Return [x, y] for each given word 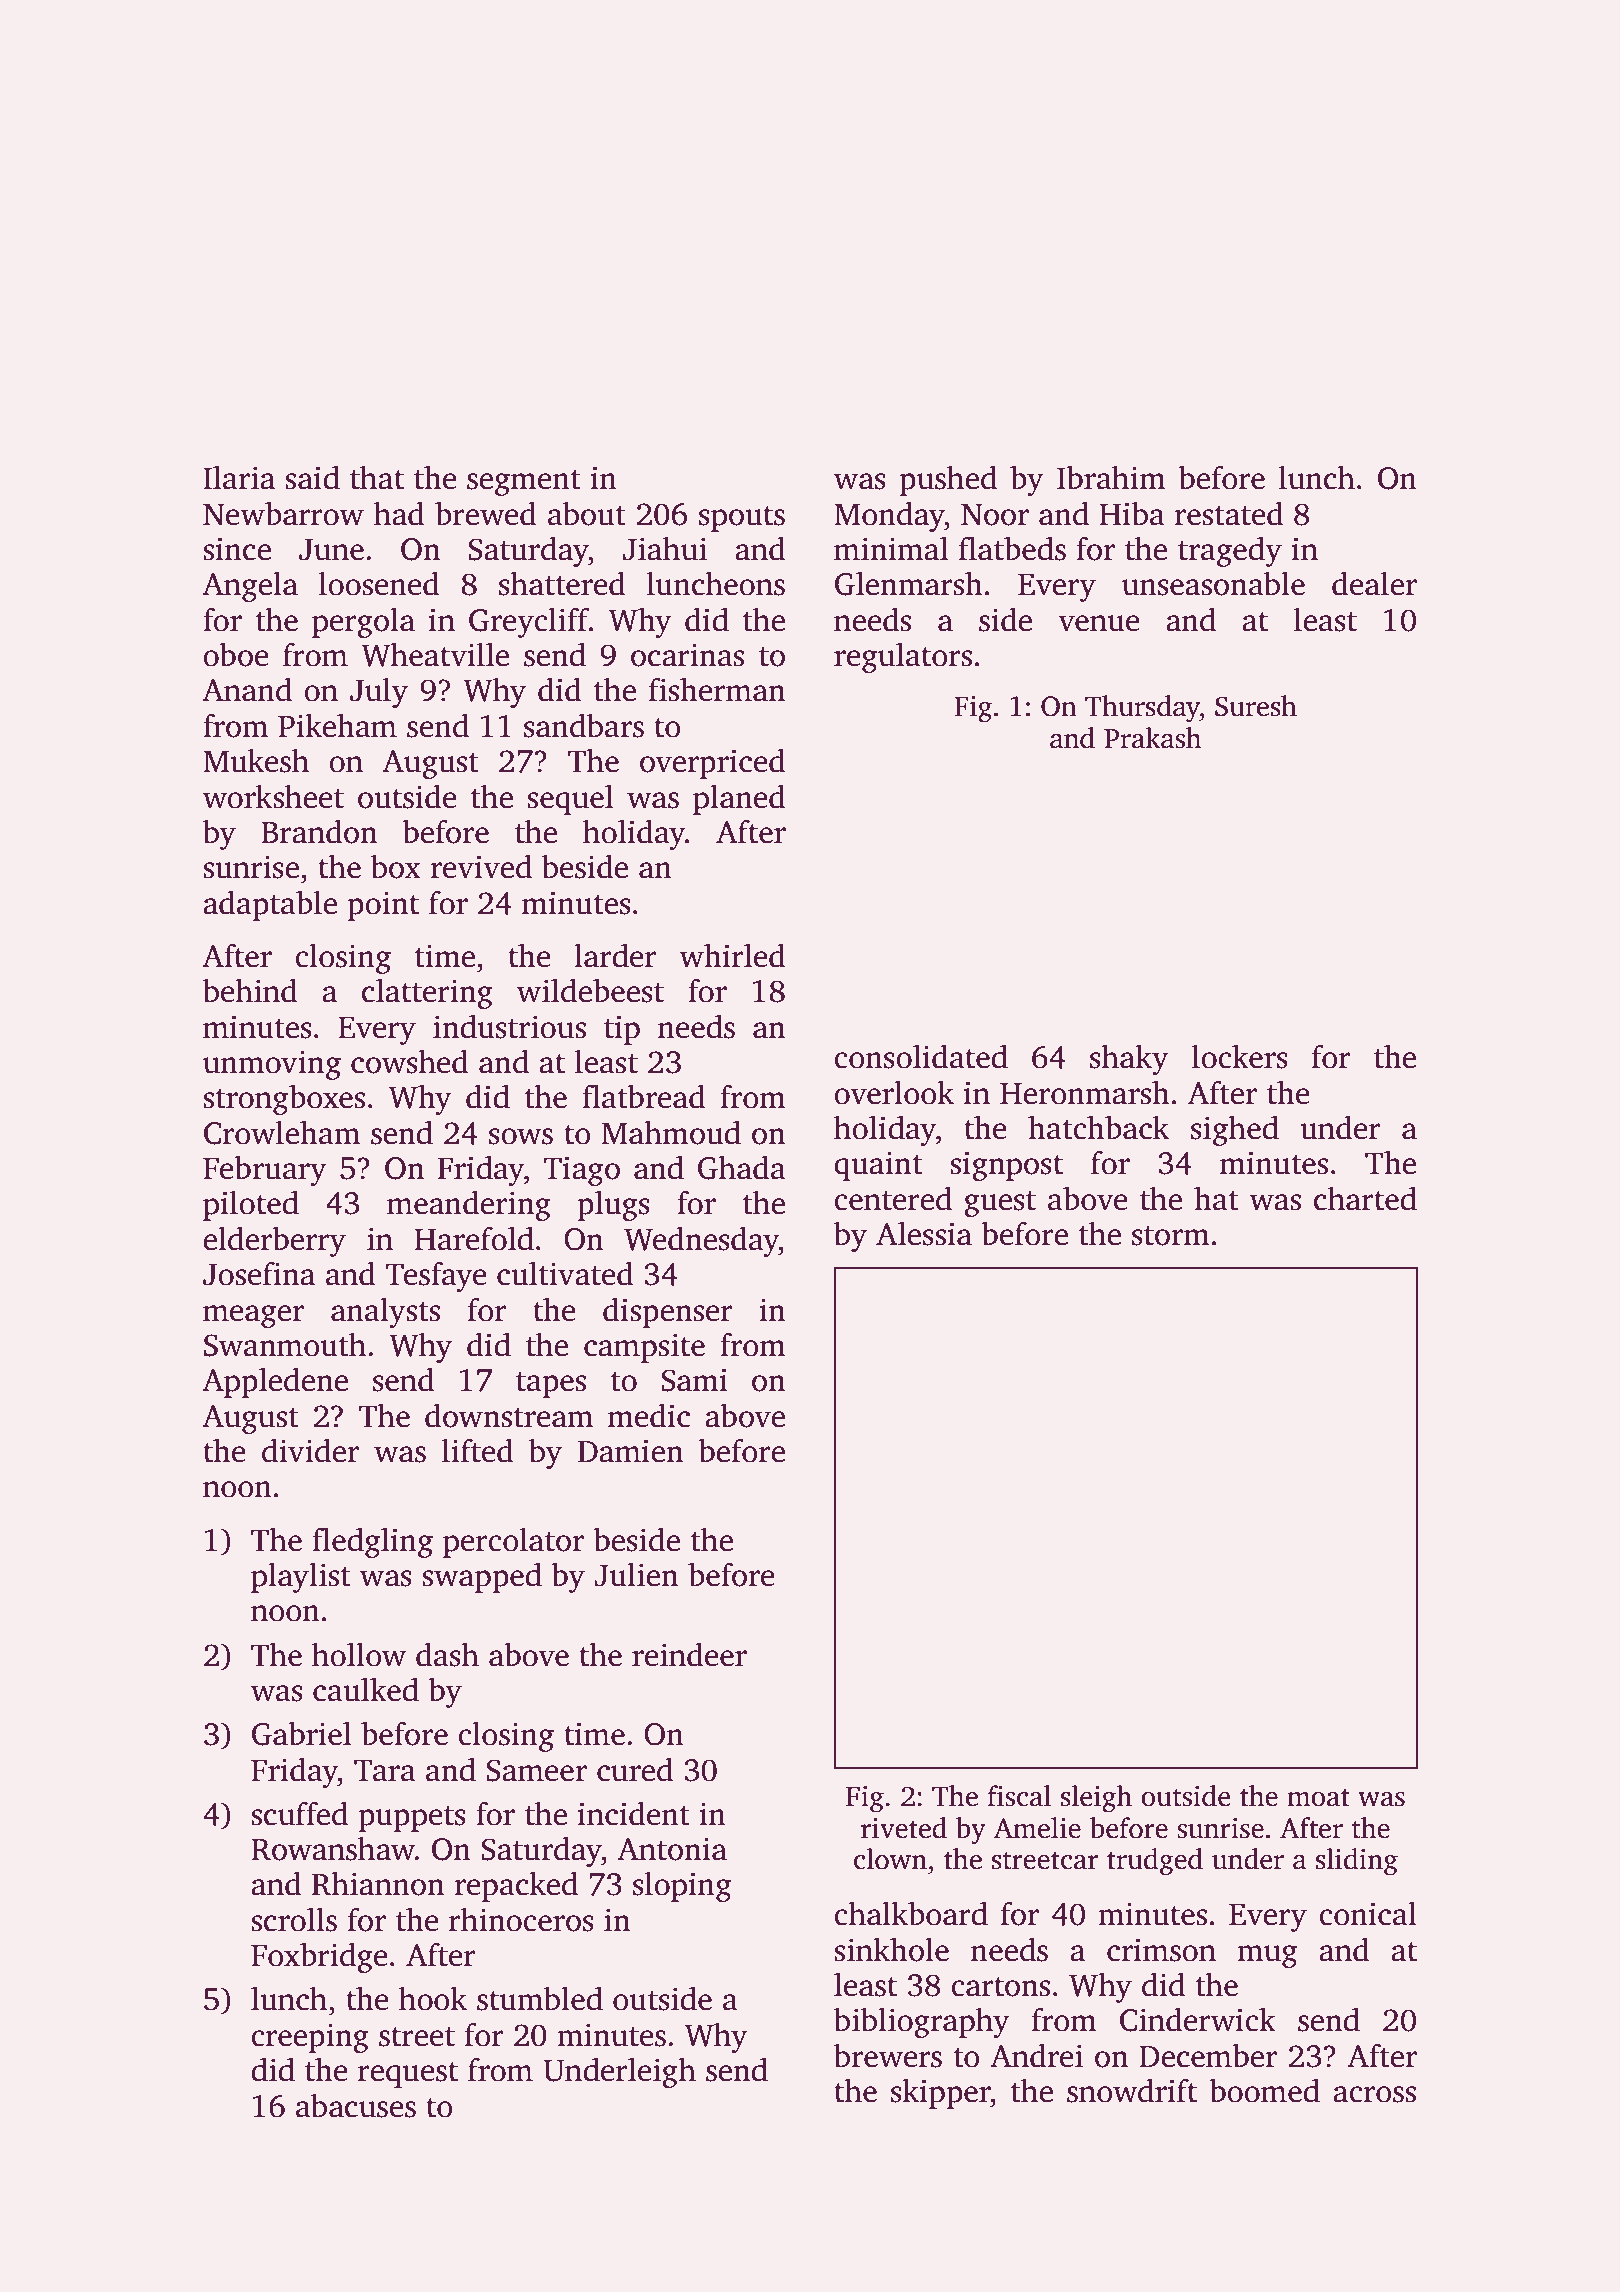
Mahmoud [671, 1133]
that [377, 477]
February [265, 1171]
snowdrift [1132, 2091]
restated [1229, 514]
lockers [1240, 1056]
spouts [742, 519]
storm [1171, 1236]
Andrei [1036, 2056]
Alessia [924, 1234]
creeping [310, 2038]
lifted [478, 1450]
